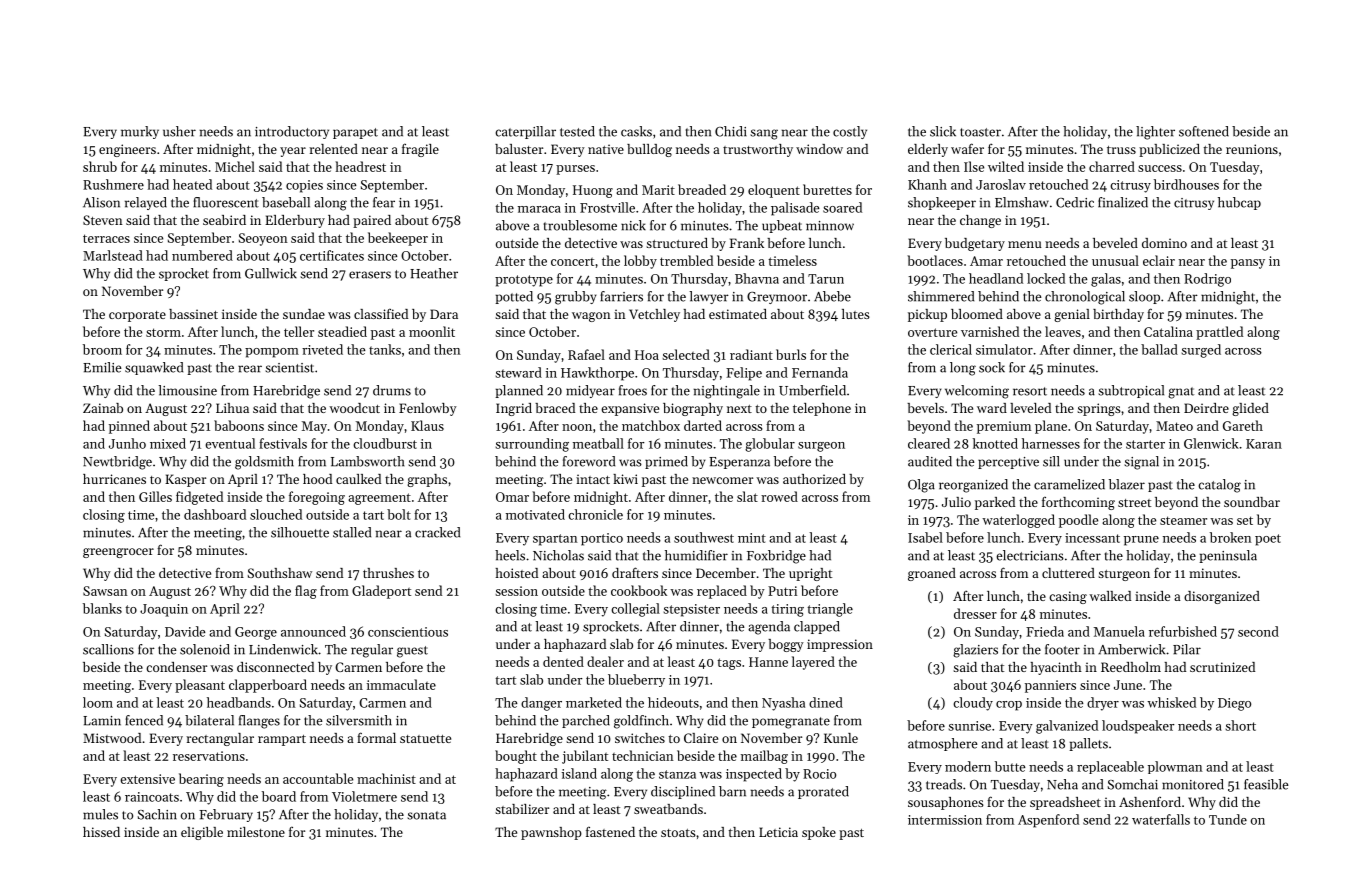  Describe the element at coordinates (103, 220) in the screenshot. I see `Steven` at that location.
